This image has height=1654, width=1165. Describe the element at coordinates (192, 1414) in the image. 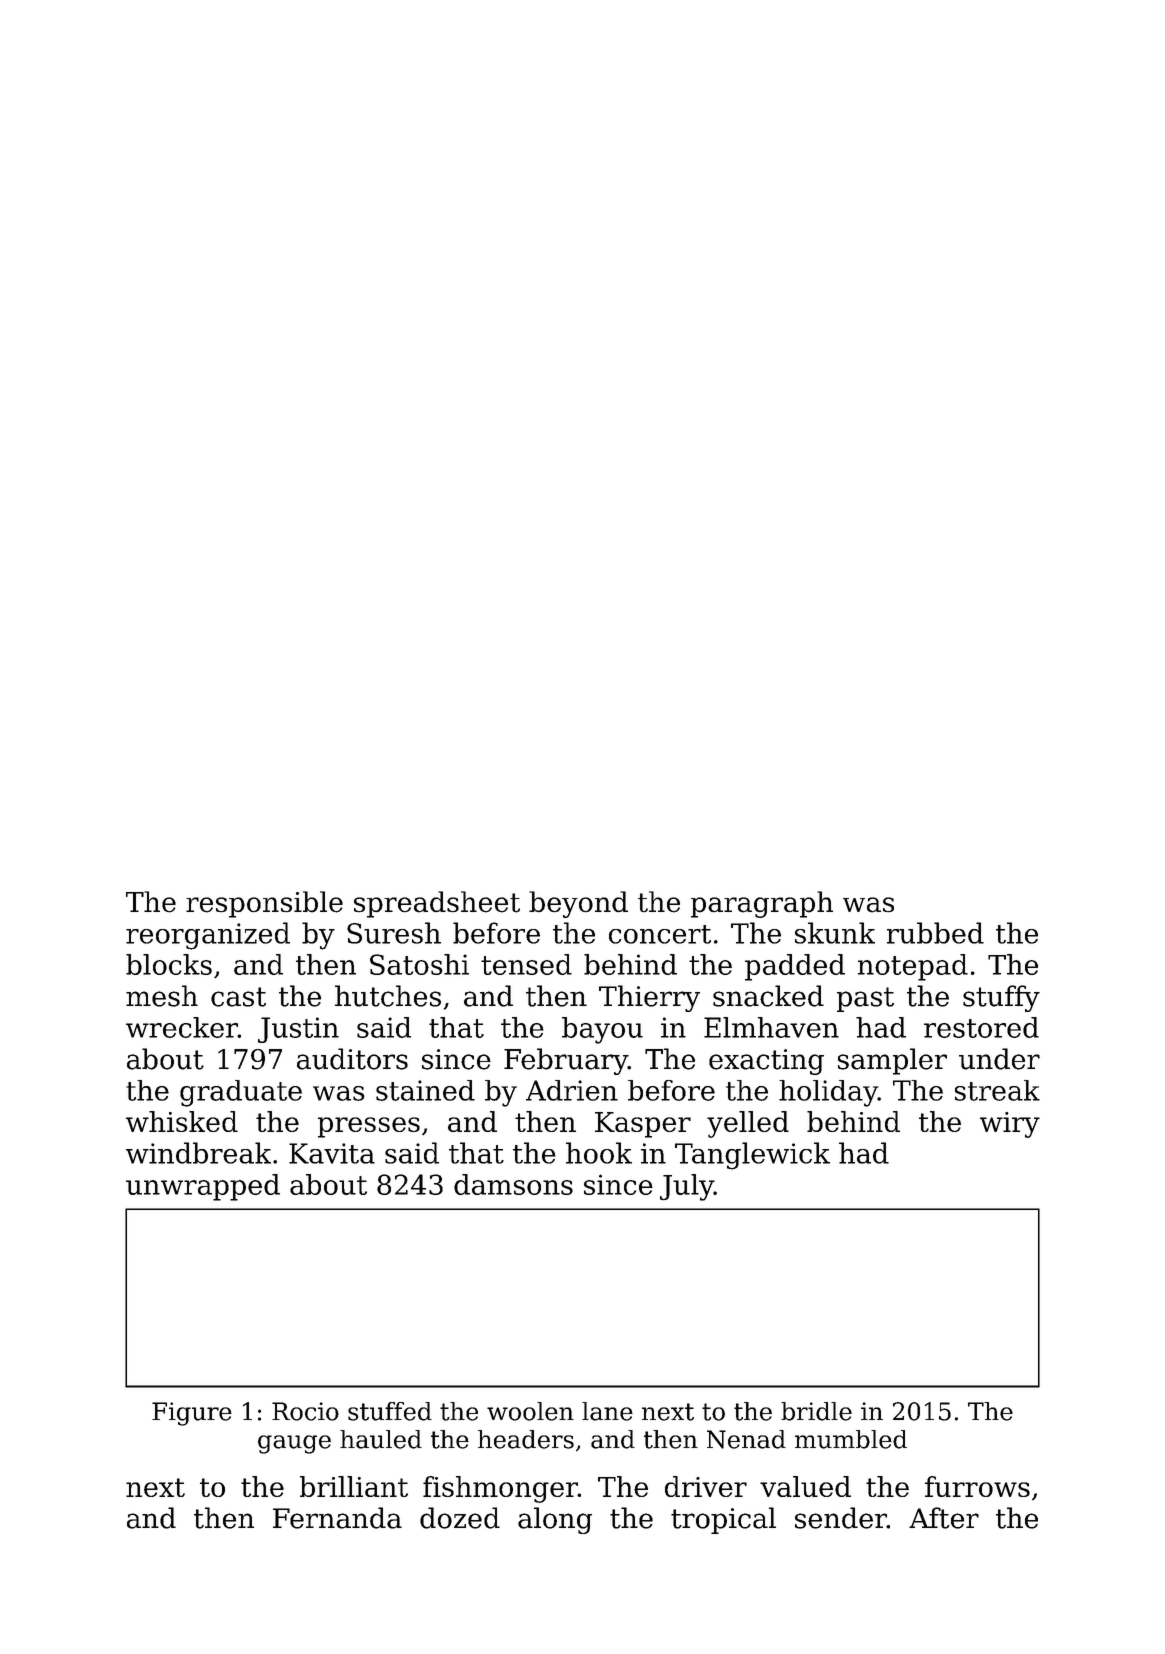

I see `Figure` at that location.
